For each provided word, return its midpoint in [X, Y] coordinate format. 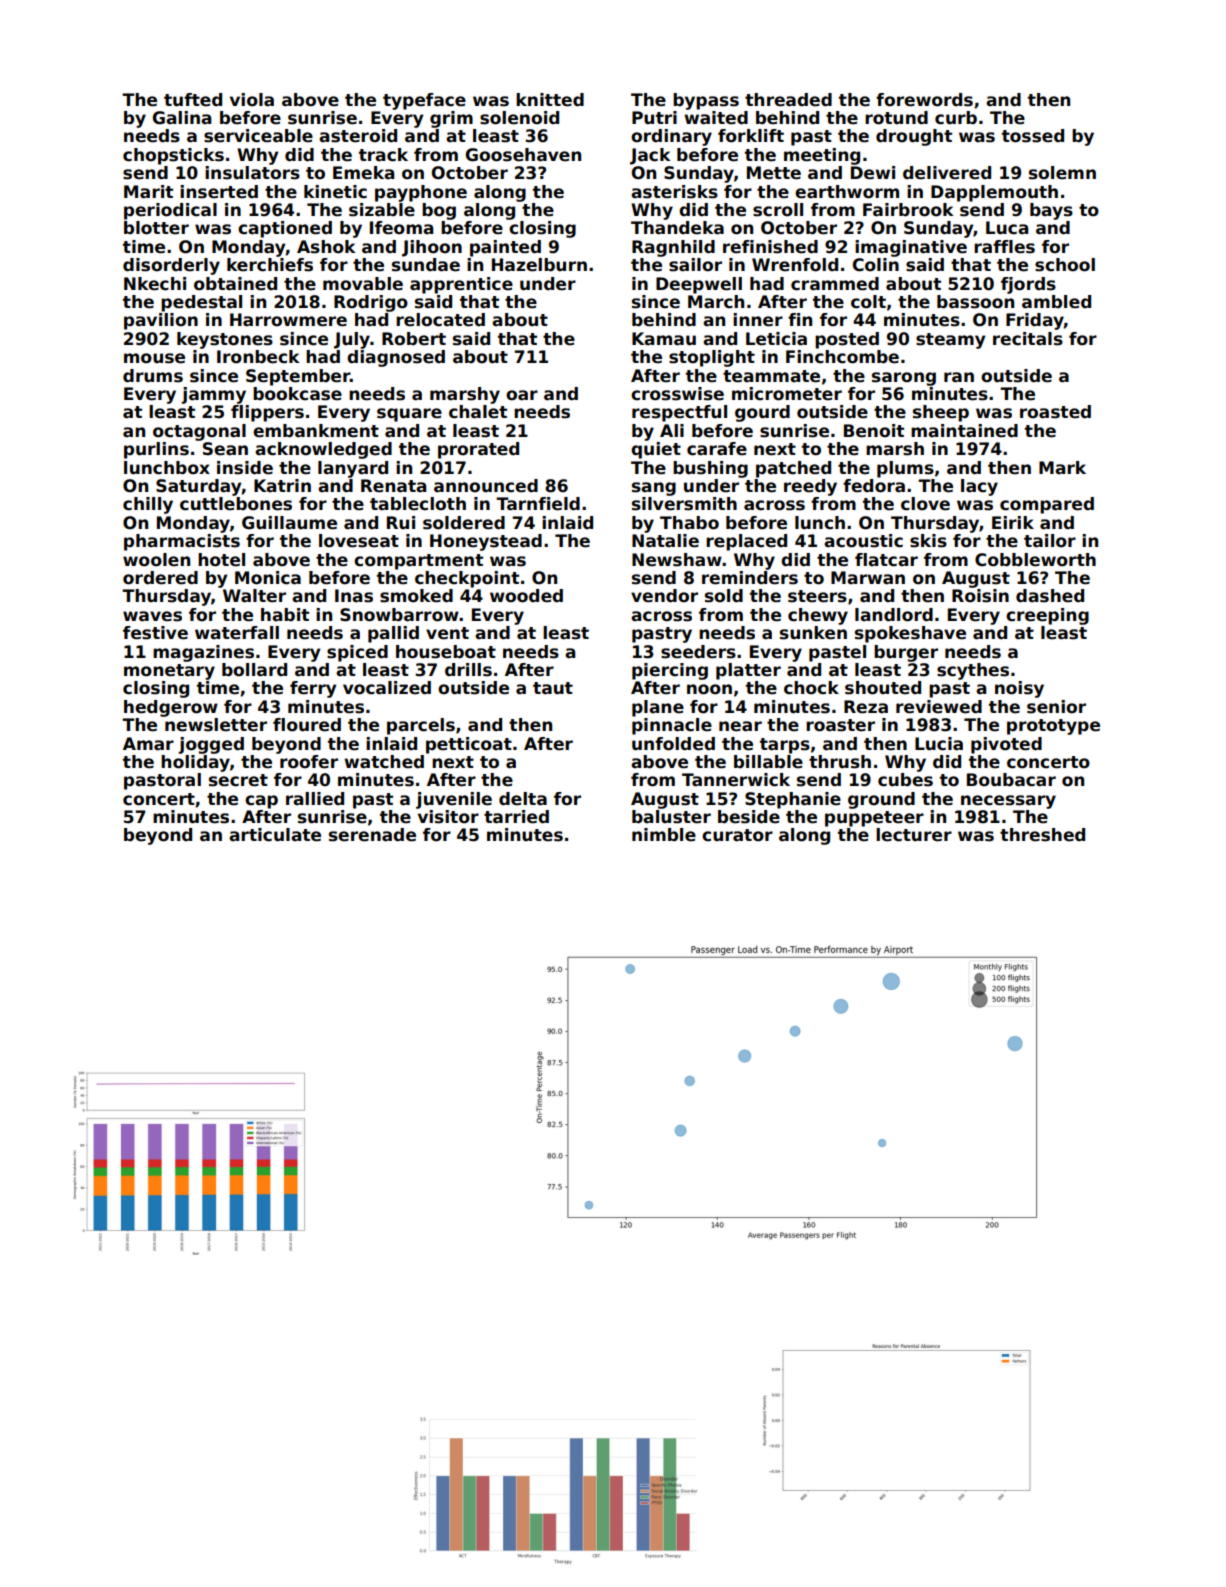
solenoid [519, 118]
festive [155, 633]
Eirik [1013, 522]
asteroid [358, 136]
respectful [679, 413]
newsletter [216, 725]
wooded [526, 596]
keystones [225, 340]
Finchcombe [842, 357]
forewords [924, 100]
